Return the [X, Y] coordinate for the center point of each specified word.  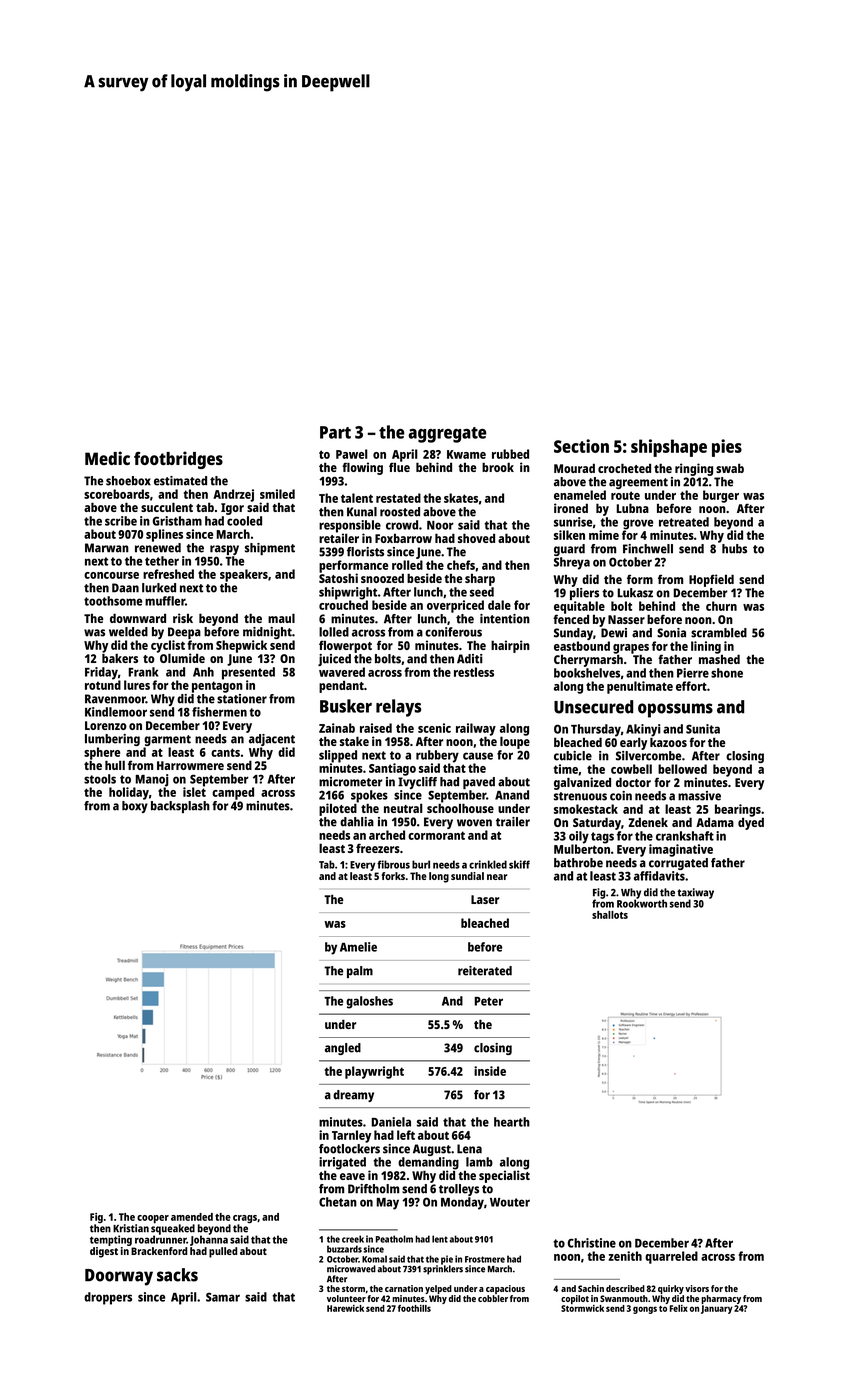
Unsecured [593, 707]
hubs [734, 549]
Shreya [572, 563]
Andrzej [233, 495]
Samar [223, 1297]
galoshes [369, 1002]
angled [343, 1049]
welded [128, 632]
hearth [512, 1122]
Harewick [345, 1308]
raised [376, 728]
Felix [679, 1308]
